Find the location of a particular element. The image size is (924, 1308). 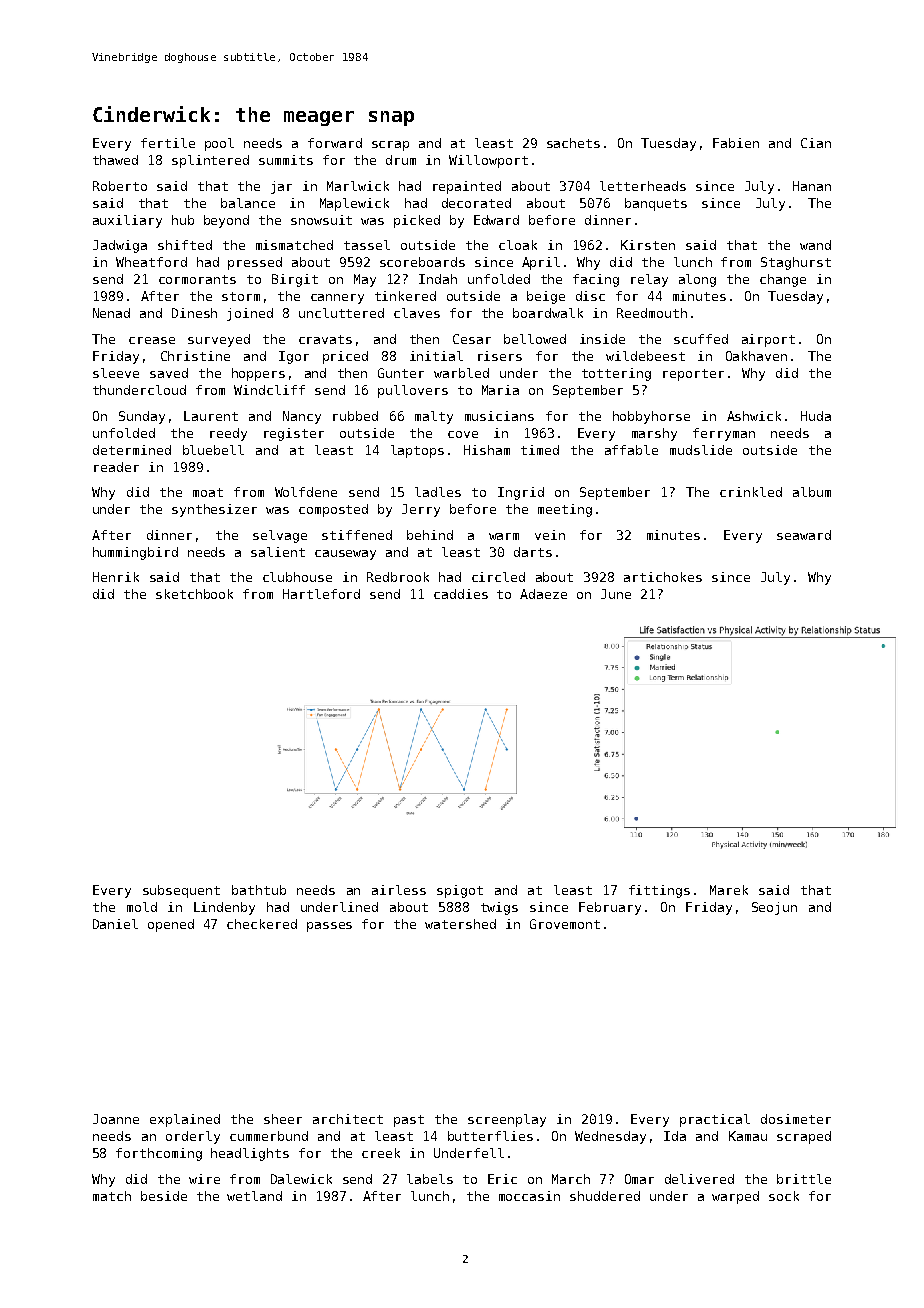

splintered is located at coordinates (210, 161).
